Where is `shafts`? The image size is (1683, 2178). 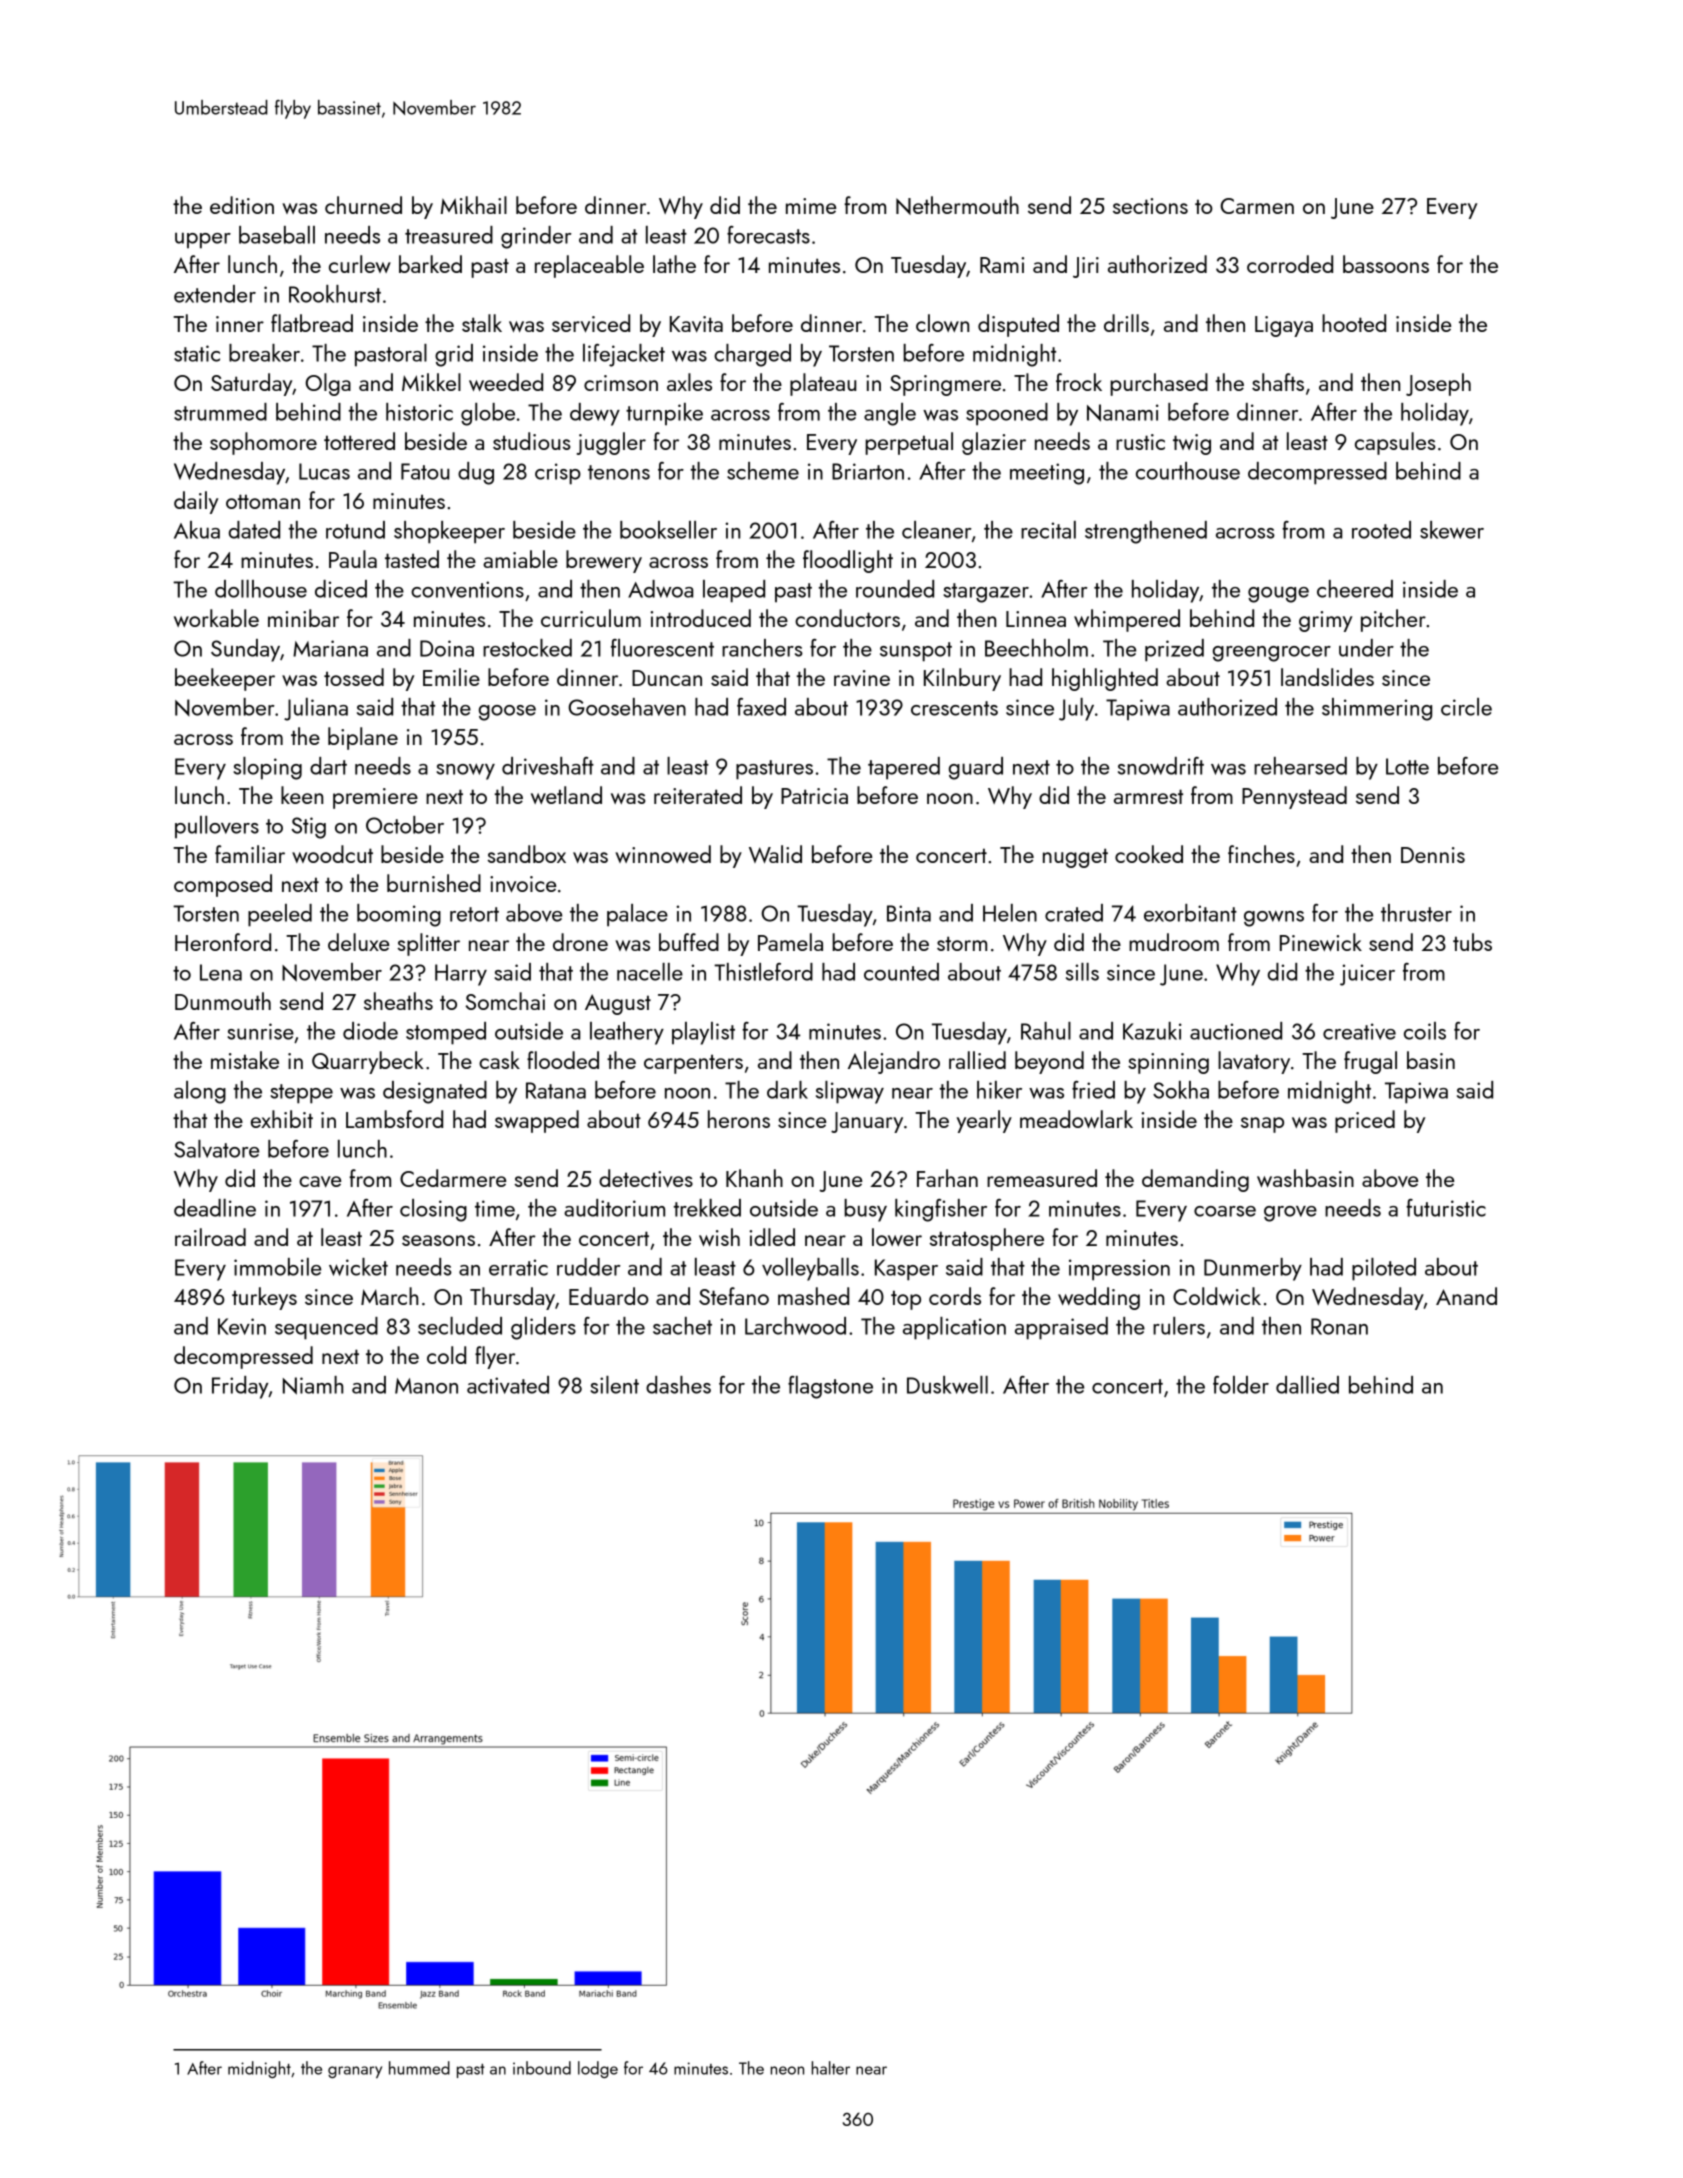
shafts is located at coordinates (1278, 382).
